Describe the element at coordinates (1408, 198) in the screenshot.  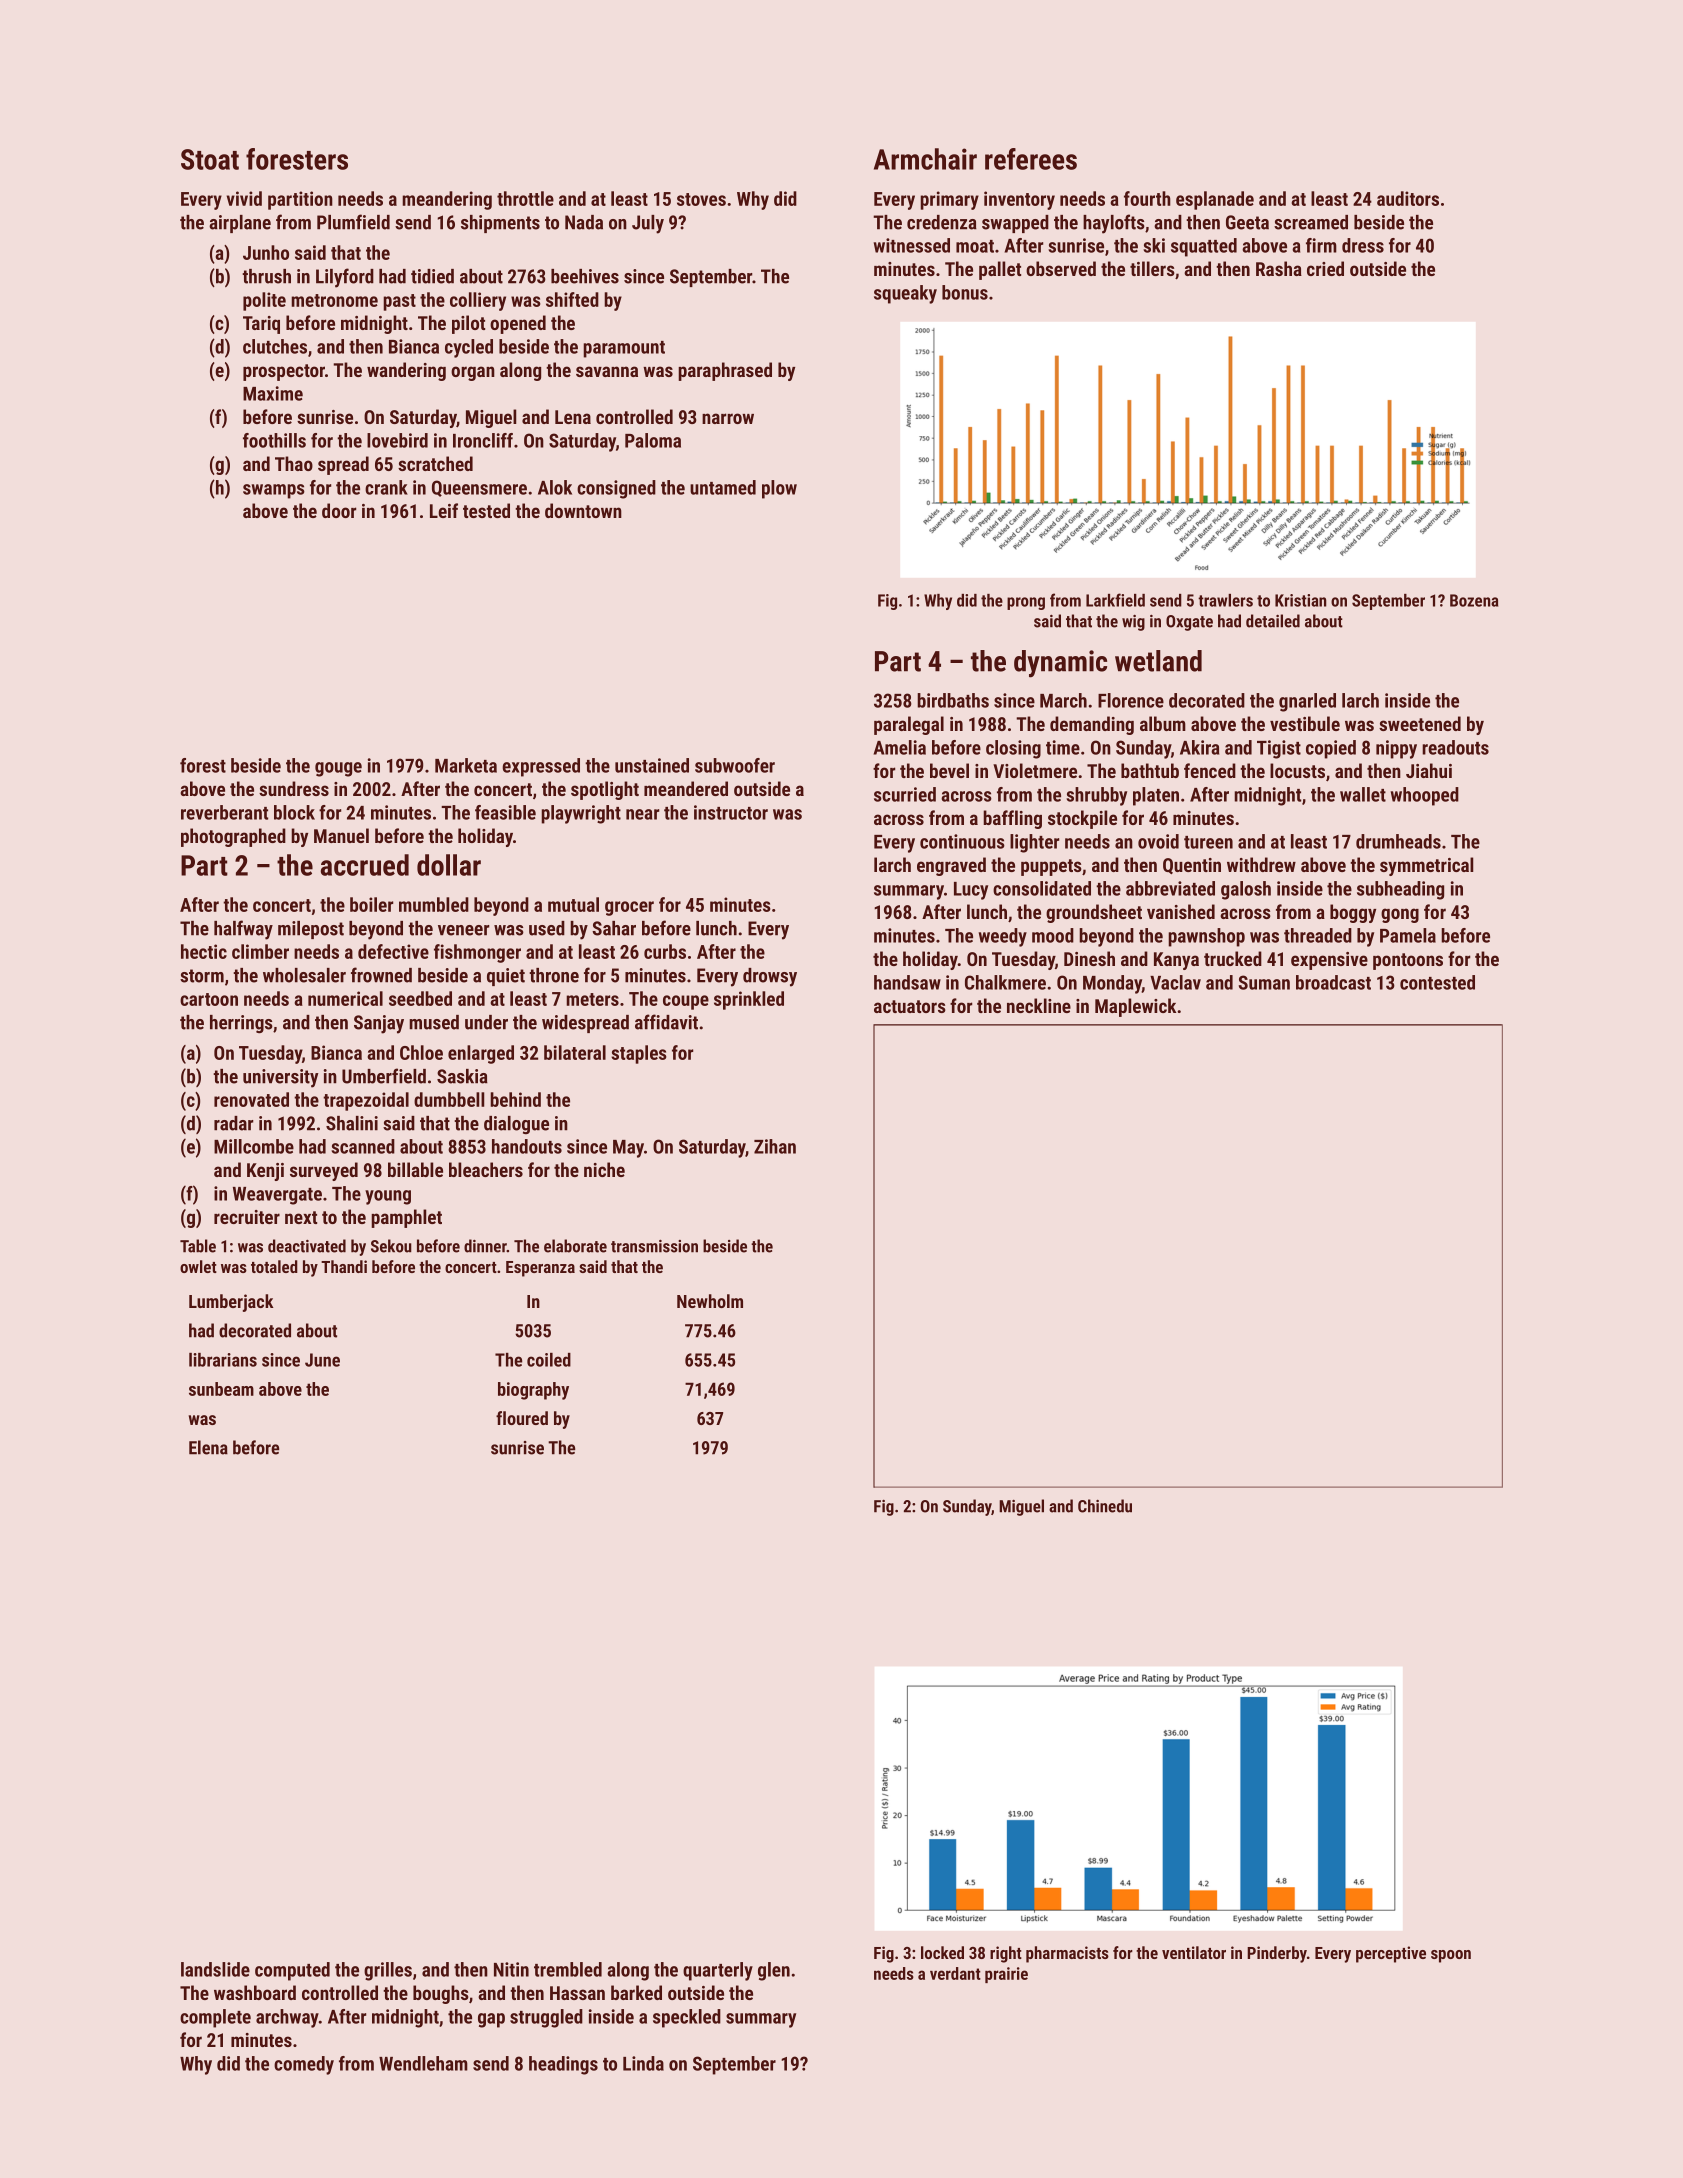
I see `auditors` at that location.
